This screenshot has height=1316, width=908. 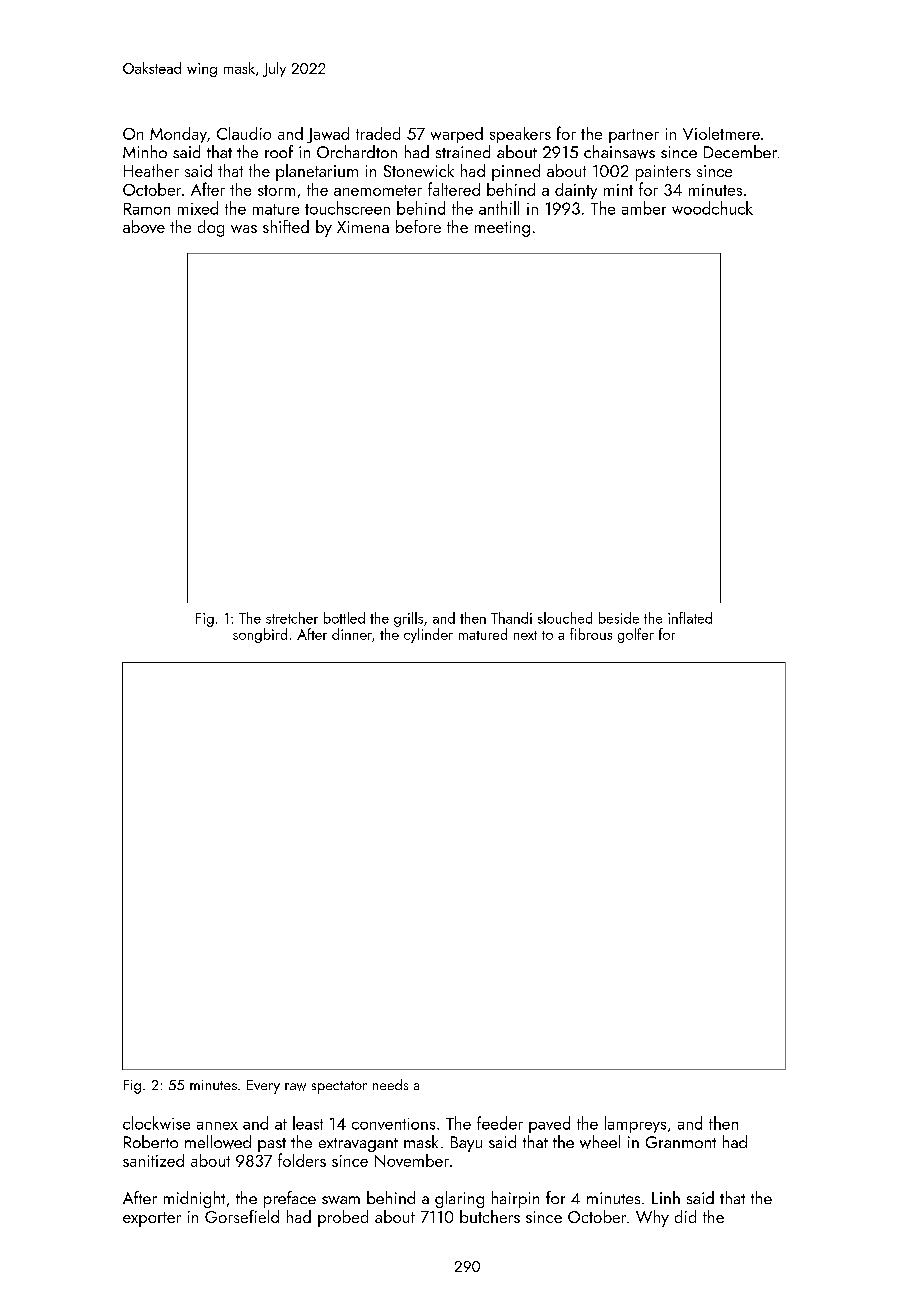 What do you see at coordinates (363, 227) in the screenshot?
I see `Ximena` at bounding box center [363, 227].
